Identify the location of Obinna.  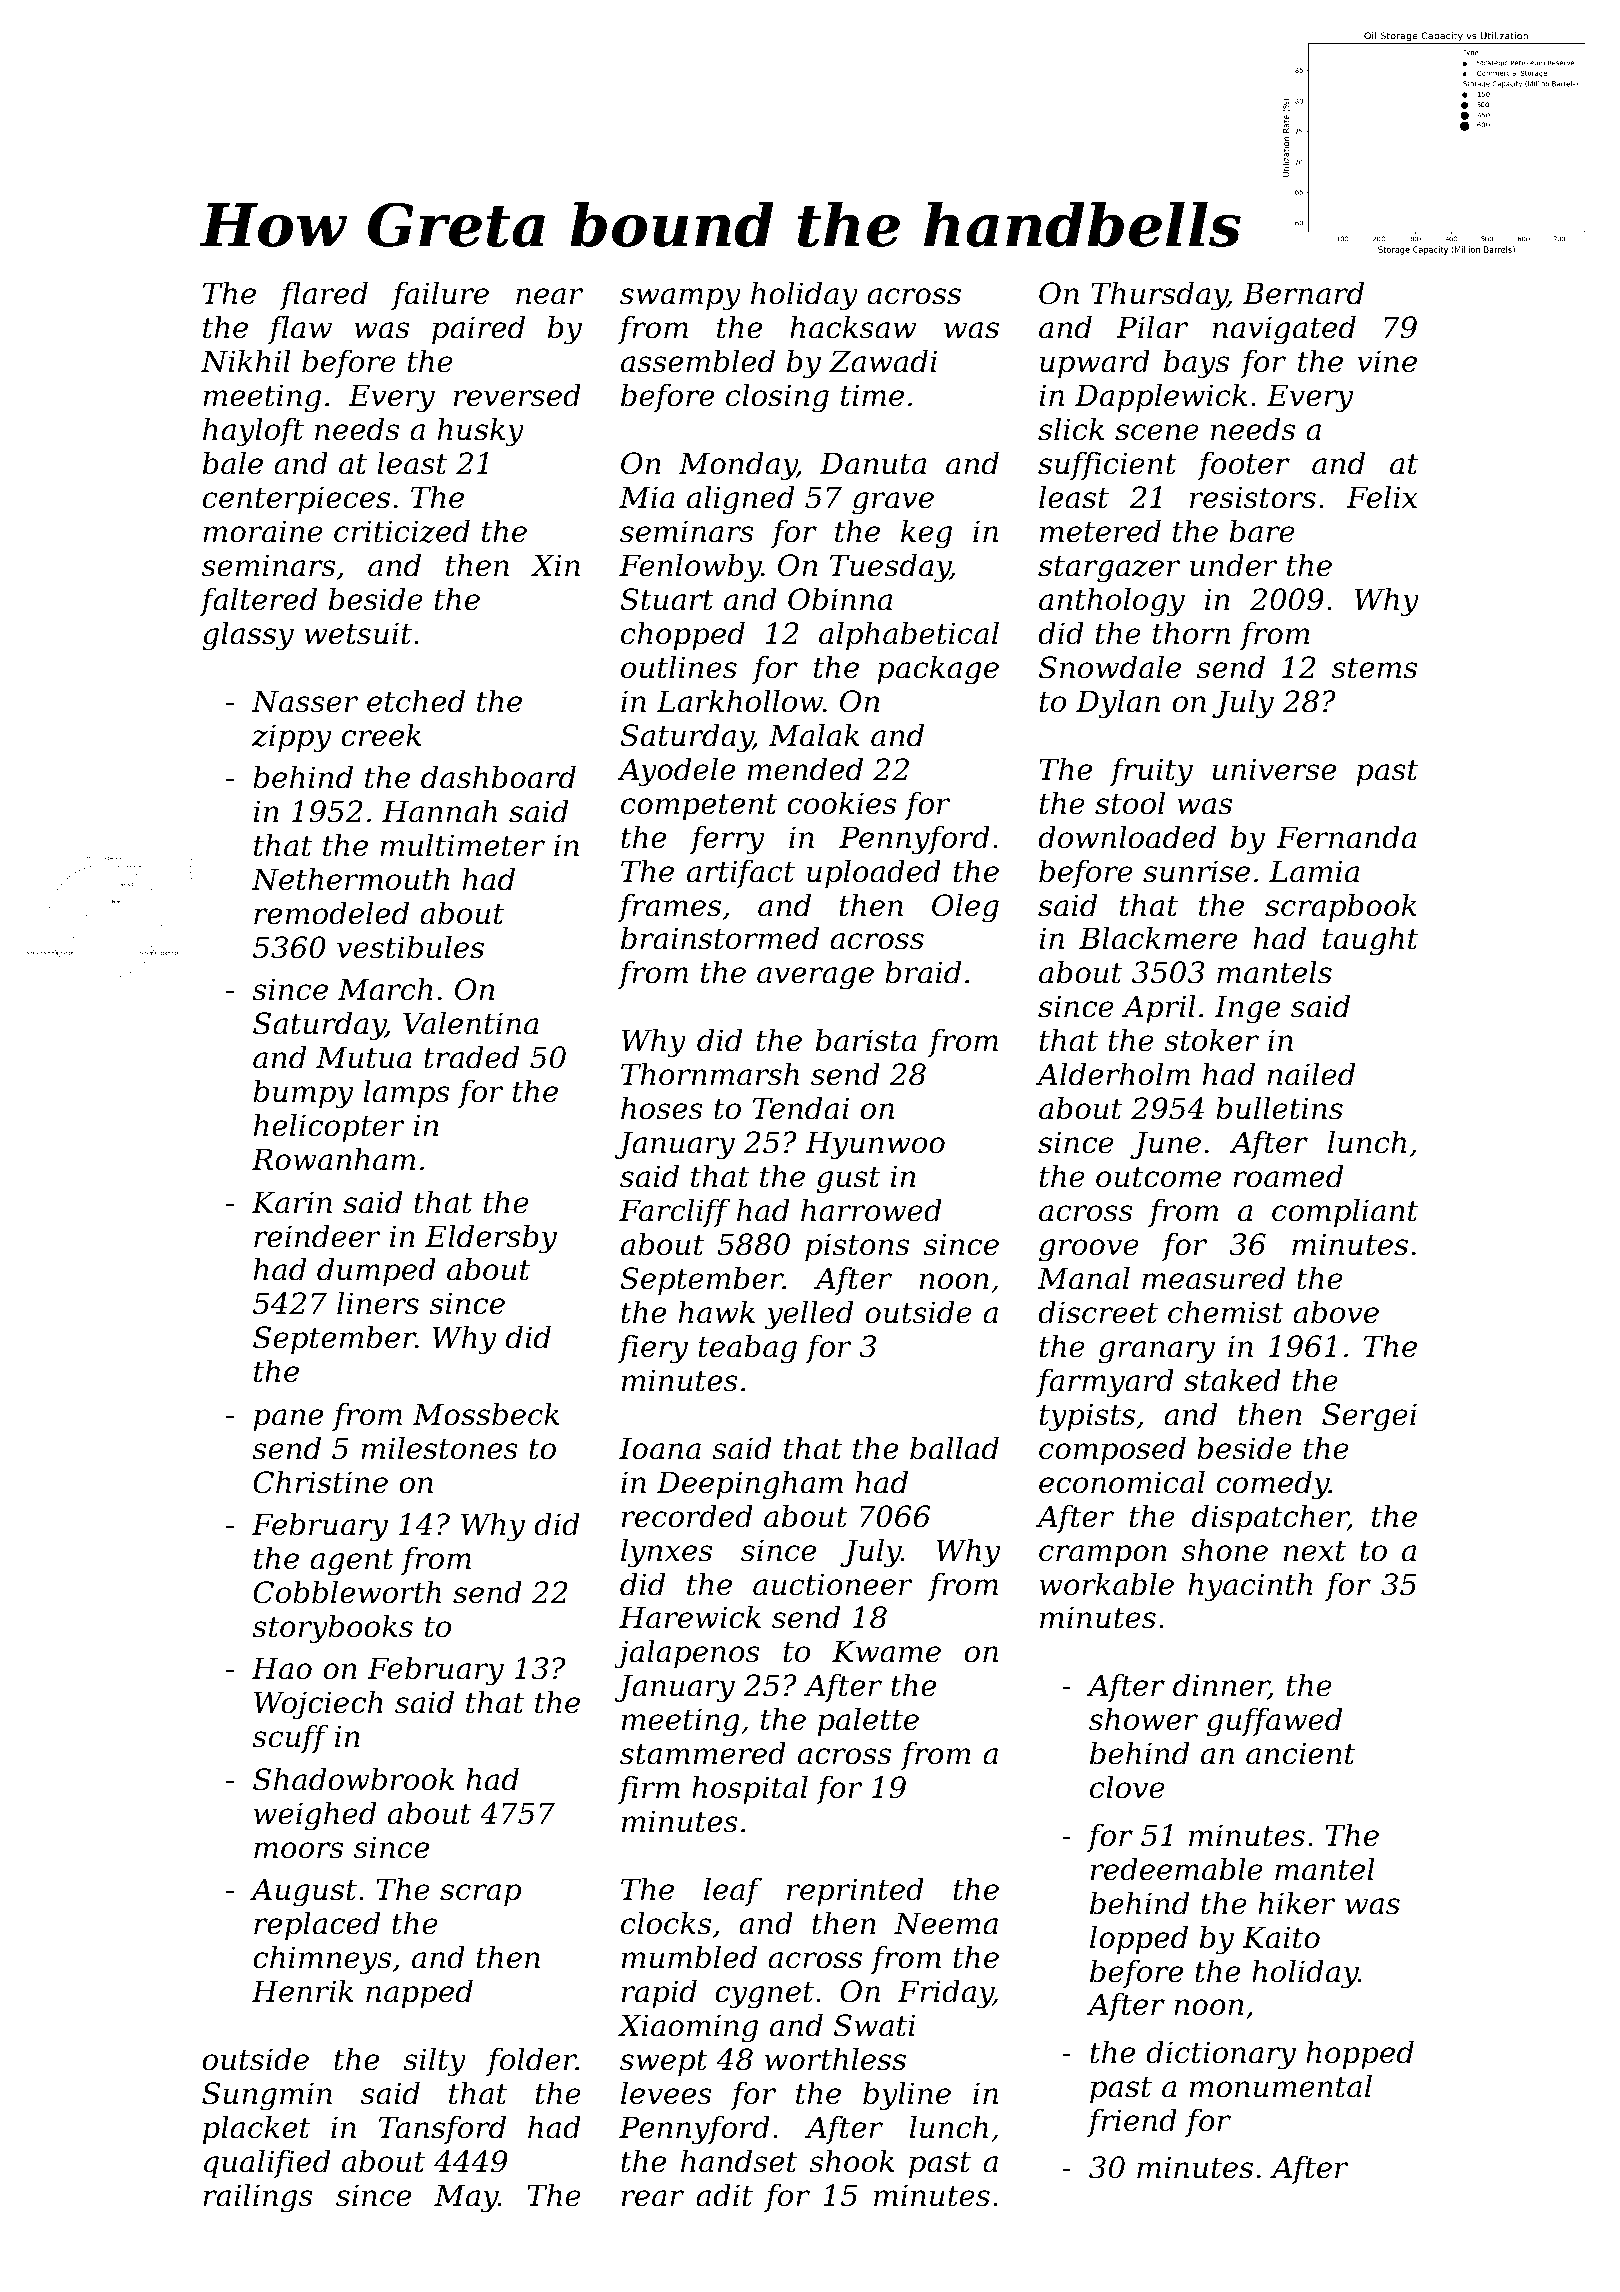
(840, 599).
